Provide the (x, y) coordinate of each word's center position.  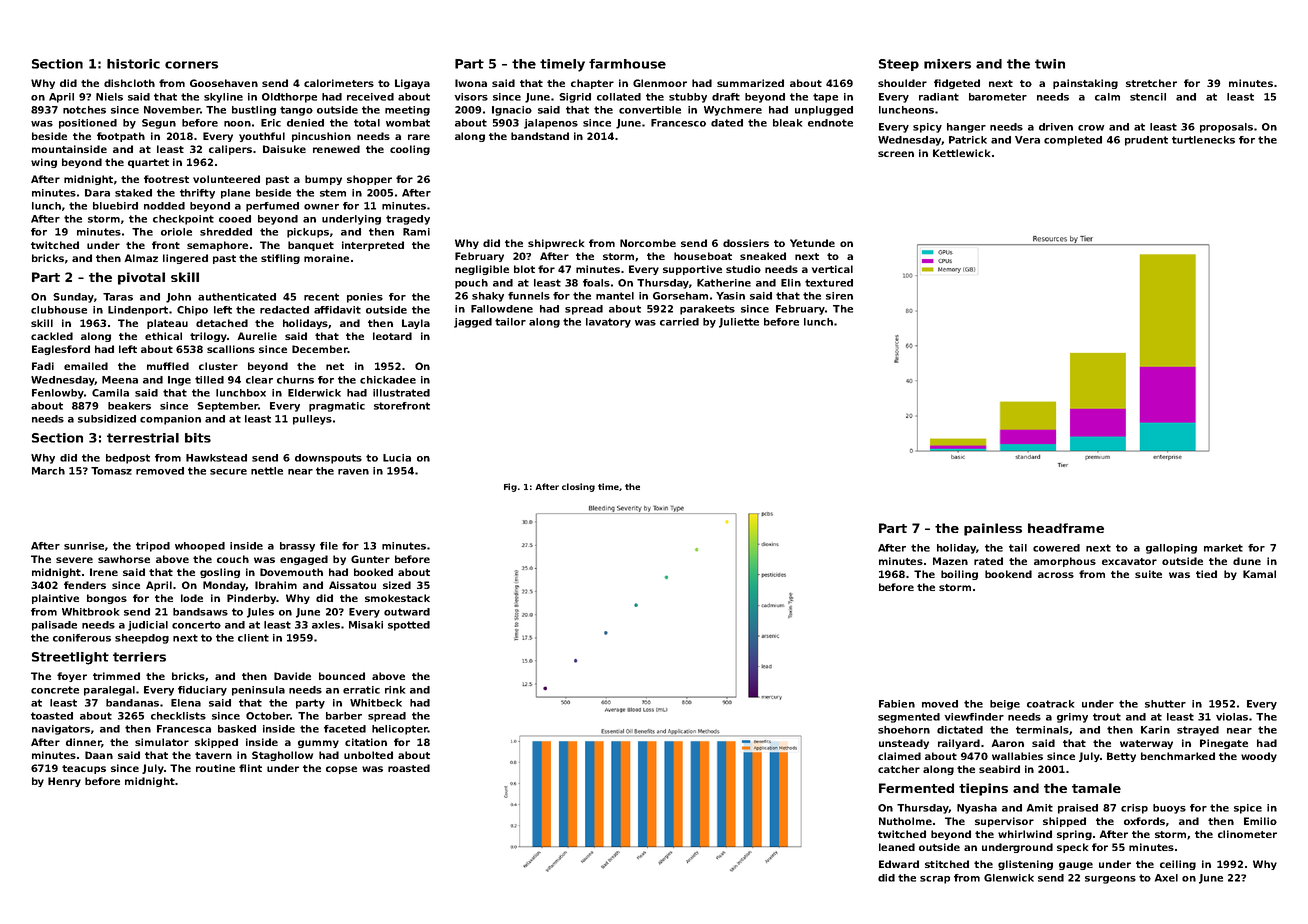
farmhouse (627, 64)
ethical (163, 336)
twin (1050, 64)
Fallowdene (502, 309)
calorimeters (339, 83)
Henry (64, 782)
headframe (1066, 528)
